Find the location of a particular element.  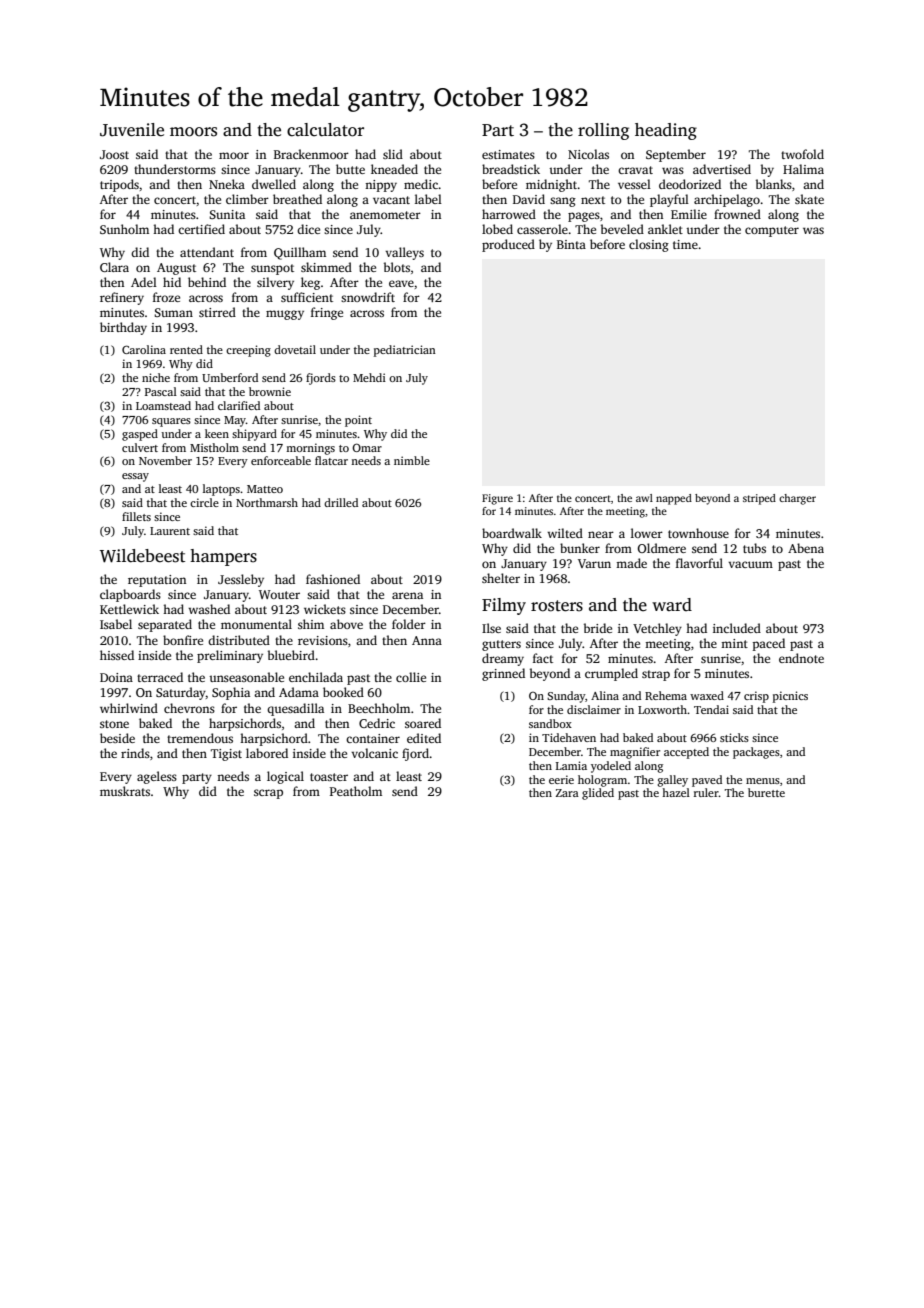

unseasonable is located at coordinates (246, 677).
